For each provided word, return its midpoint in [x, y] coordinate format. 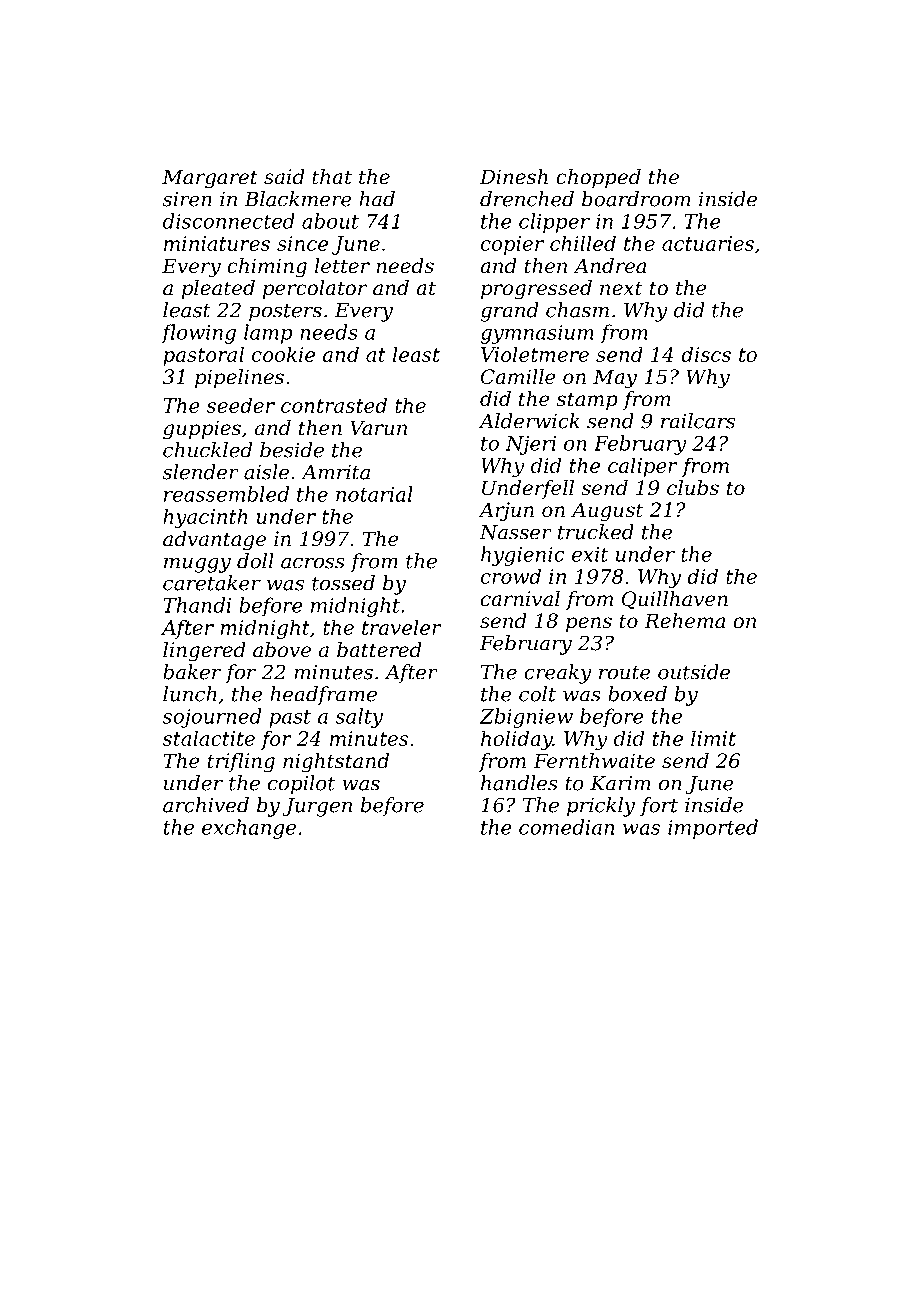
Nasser [516, 532]
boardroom [636, 199]
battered [379, 650]
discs [706, 354]
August [607, 512]
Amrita [335, 472]
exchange [249, 829]
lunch [190, 694]
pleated [218, 289]
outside [694, 672]
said [284, 177]
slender [201, 472]
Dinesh [514, 177]
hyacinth [205, 518]
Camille [518, 377]
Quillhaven [675, 600]
